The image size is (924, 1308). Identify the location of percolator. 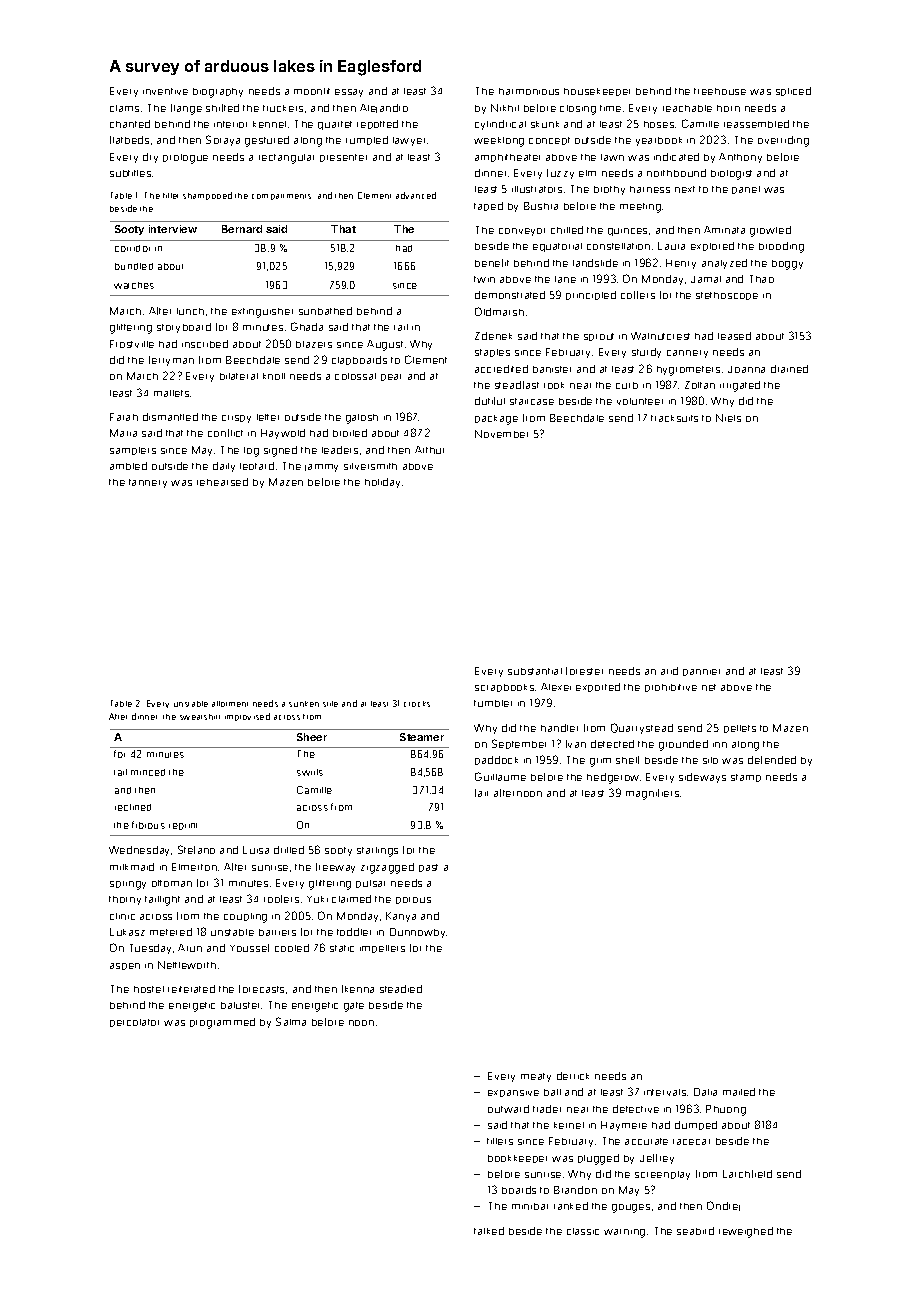
(134, 1023).
